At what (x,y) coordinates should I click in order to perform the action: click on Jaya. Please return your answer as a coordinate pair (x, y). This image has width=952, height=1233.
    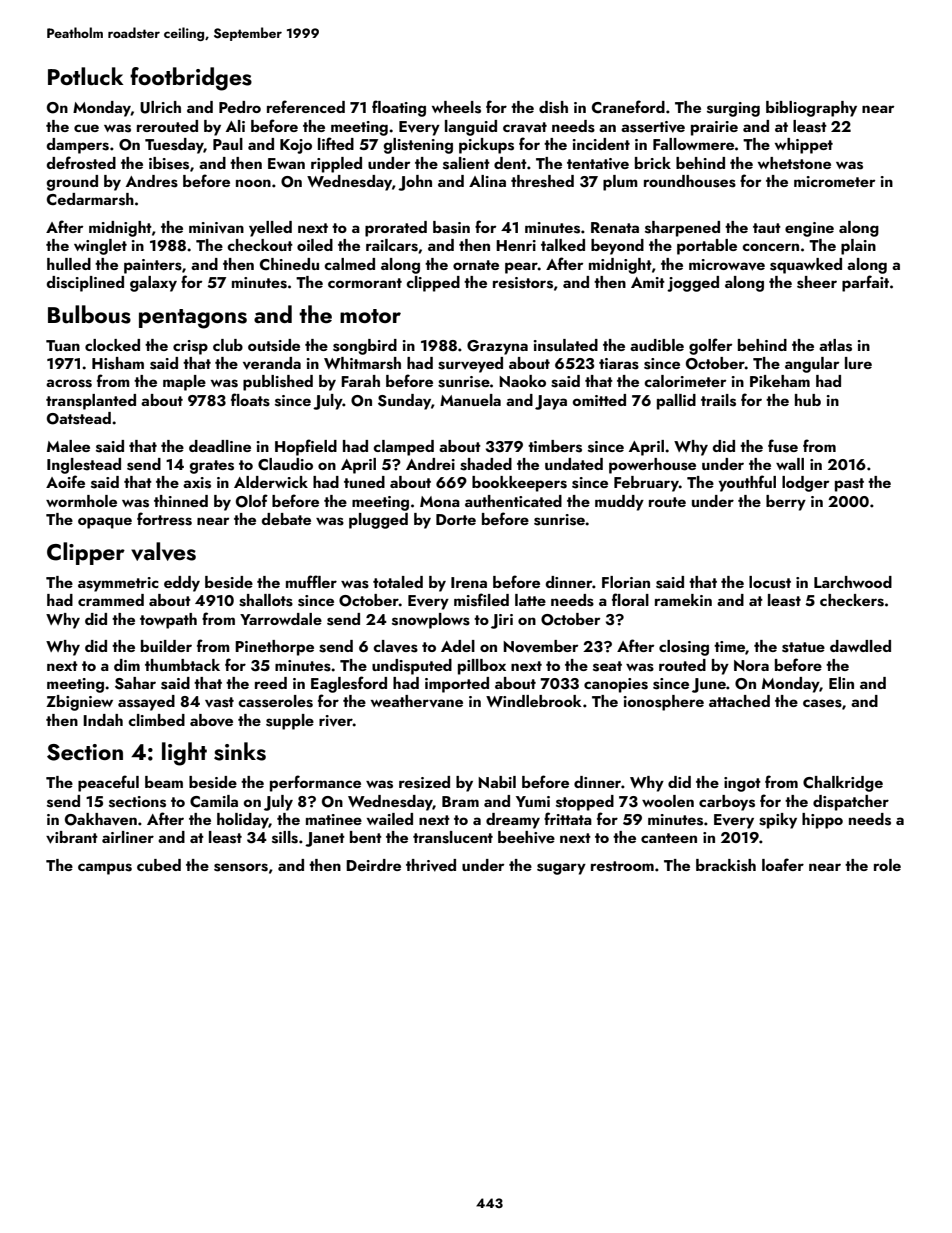
    Looking at the image, I should click on (551, 402).
